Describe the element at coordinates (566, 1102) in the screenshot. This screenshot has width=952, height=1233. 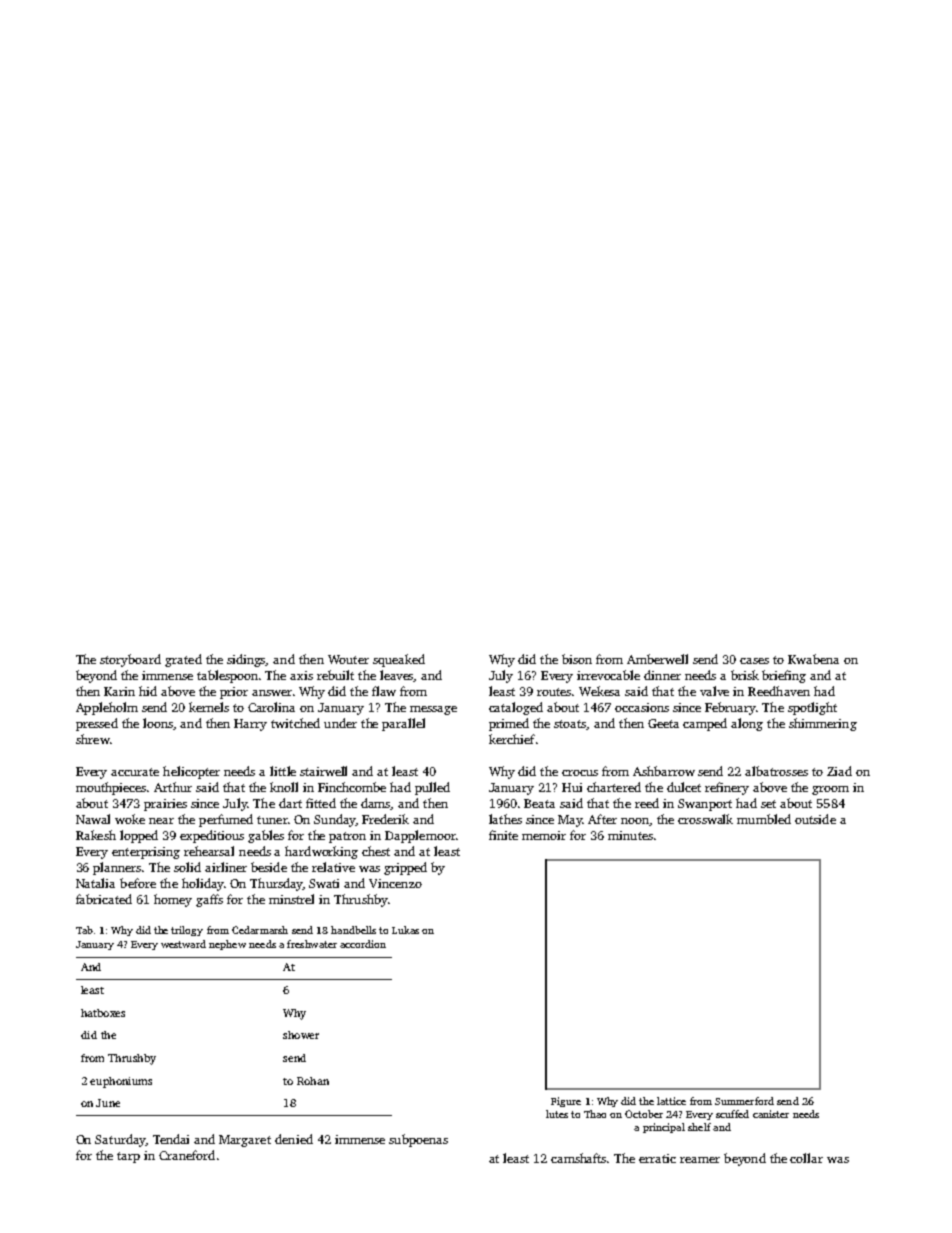
I see `Figure` at that location.
